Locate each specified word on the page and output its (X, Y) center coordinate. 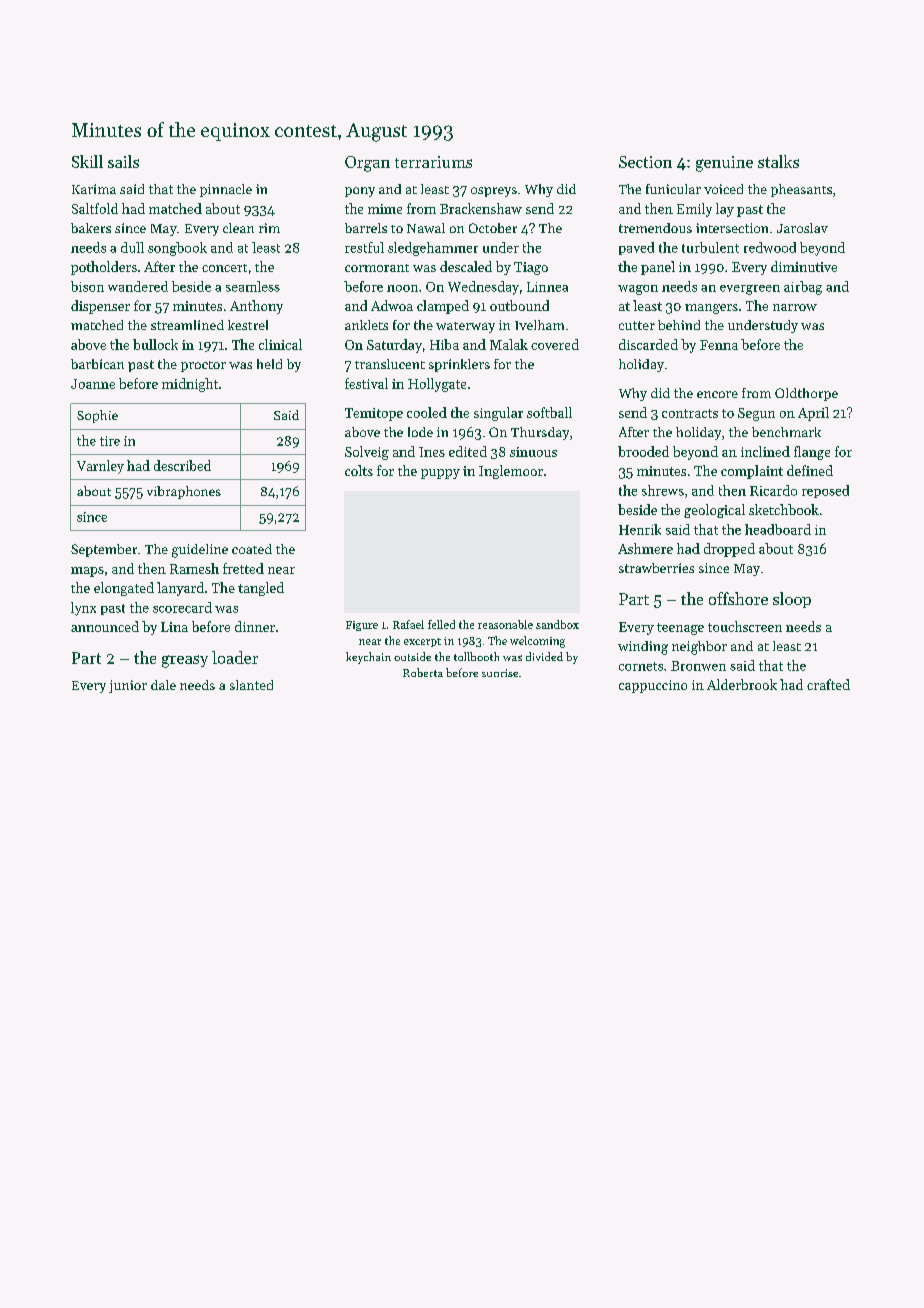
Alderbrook (742, 684)
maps (87, 572)
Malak (509, 344)
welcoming (537, 642)
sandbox (557, 624)
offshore (738, 598)
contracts (690, 413)
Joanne (93, 384)
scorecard (182, 607)
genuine (724, 164)
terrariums (433, 162)
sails (123, 161)
